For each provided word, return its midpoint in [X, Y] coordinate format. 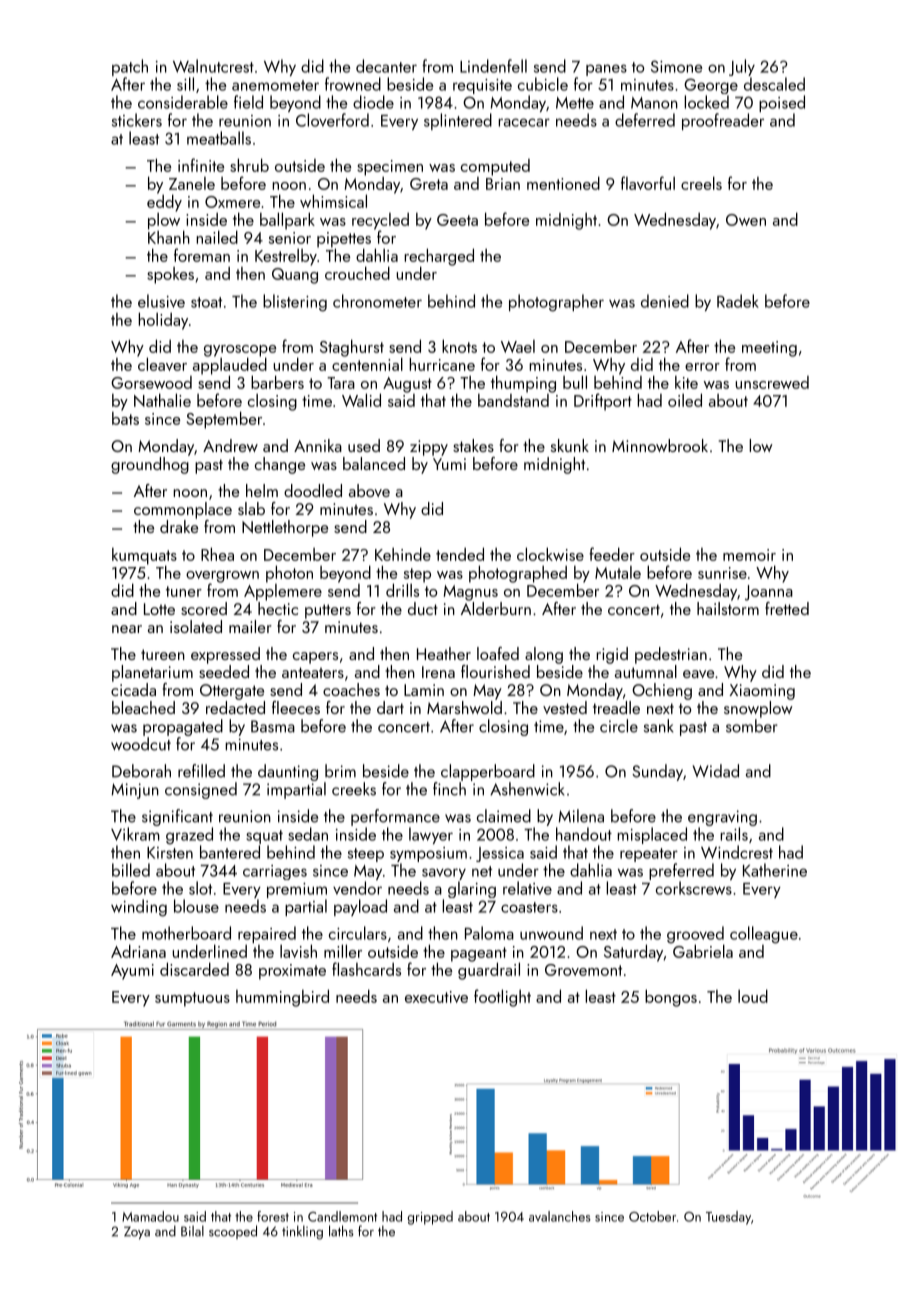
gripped [430, 1218]
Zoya [137, 1233]
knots [459, 346]
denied [665, 301]
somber [752, 726]
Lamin [424, 690]
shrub [249, 165]
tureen [163, 654]
